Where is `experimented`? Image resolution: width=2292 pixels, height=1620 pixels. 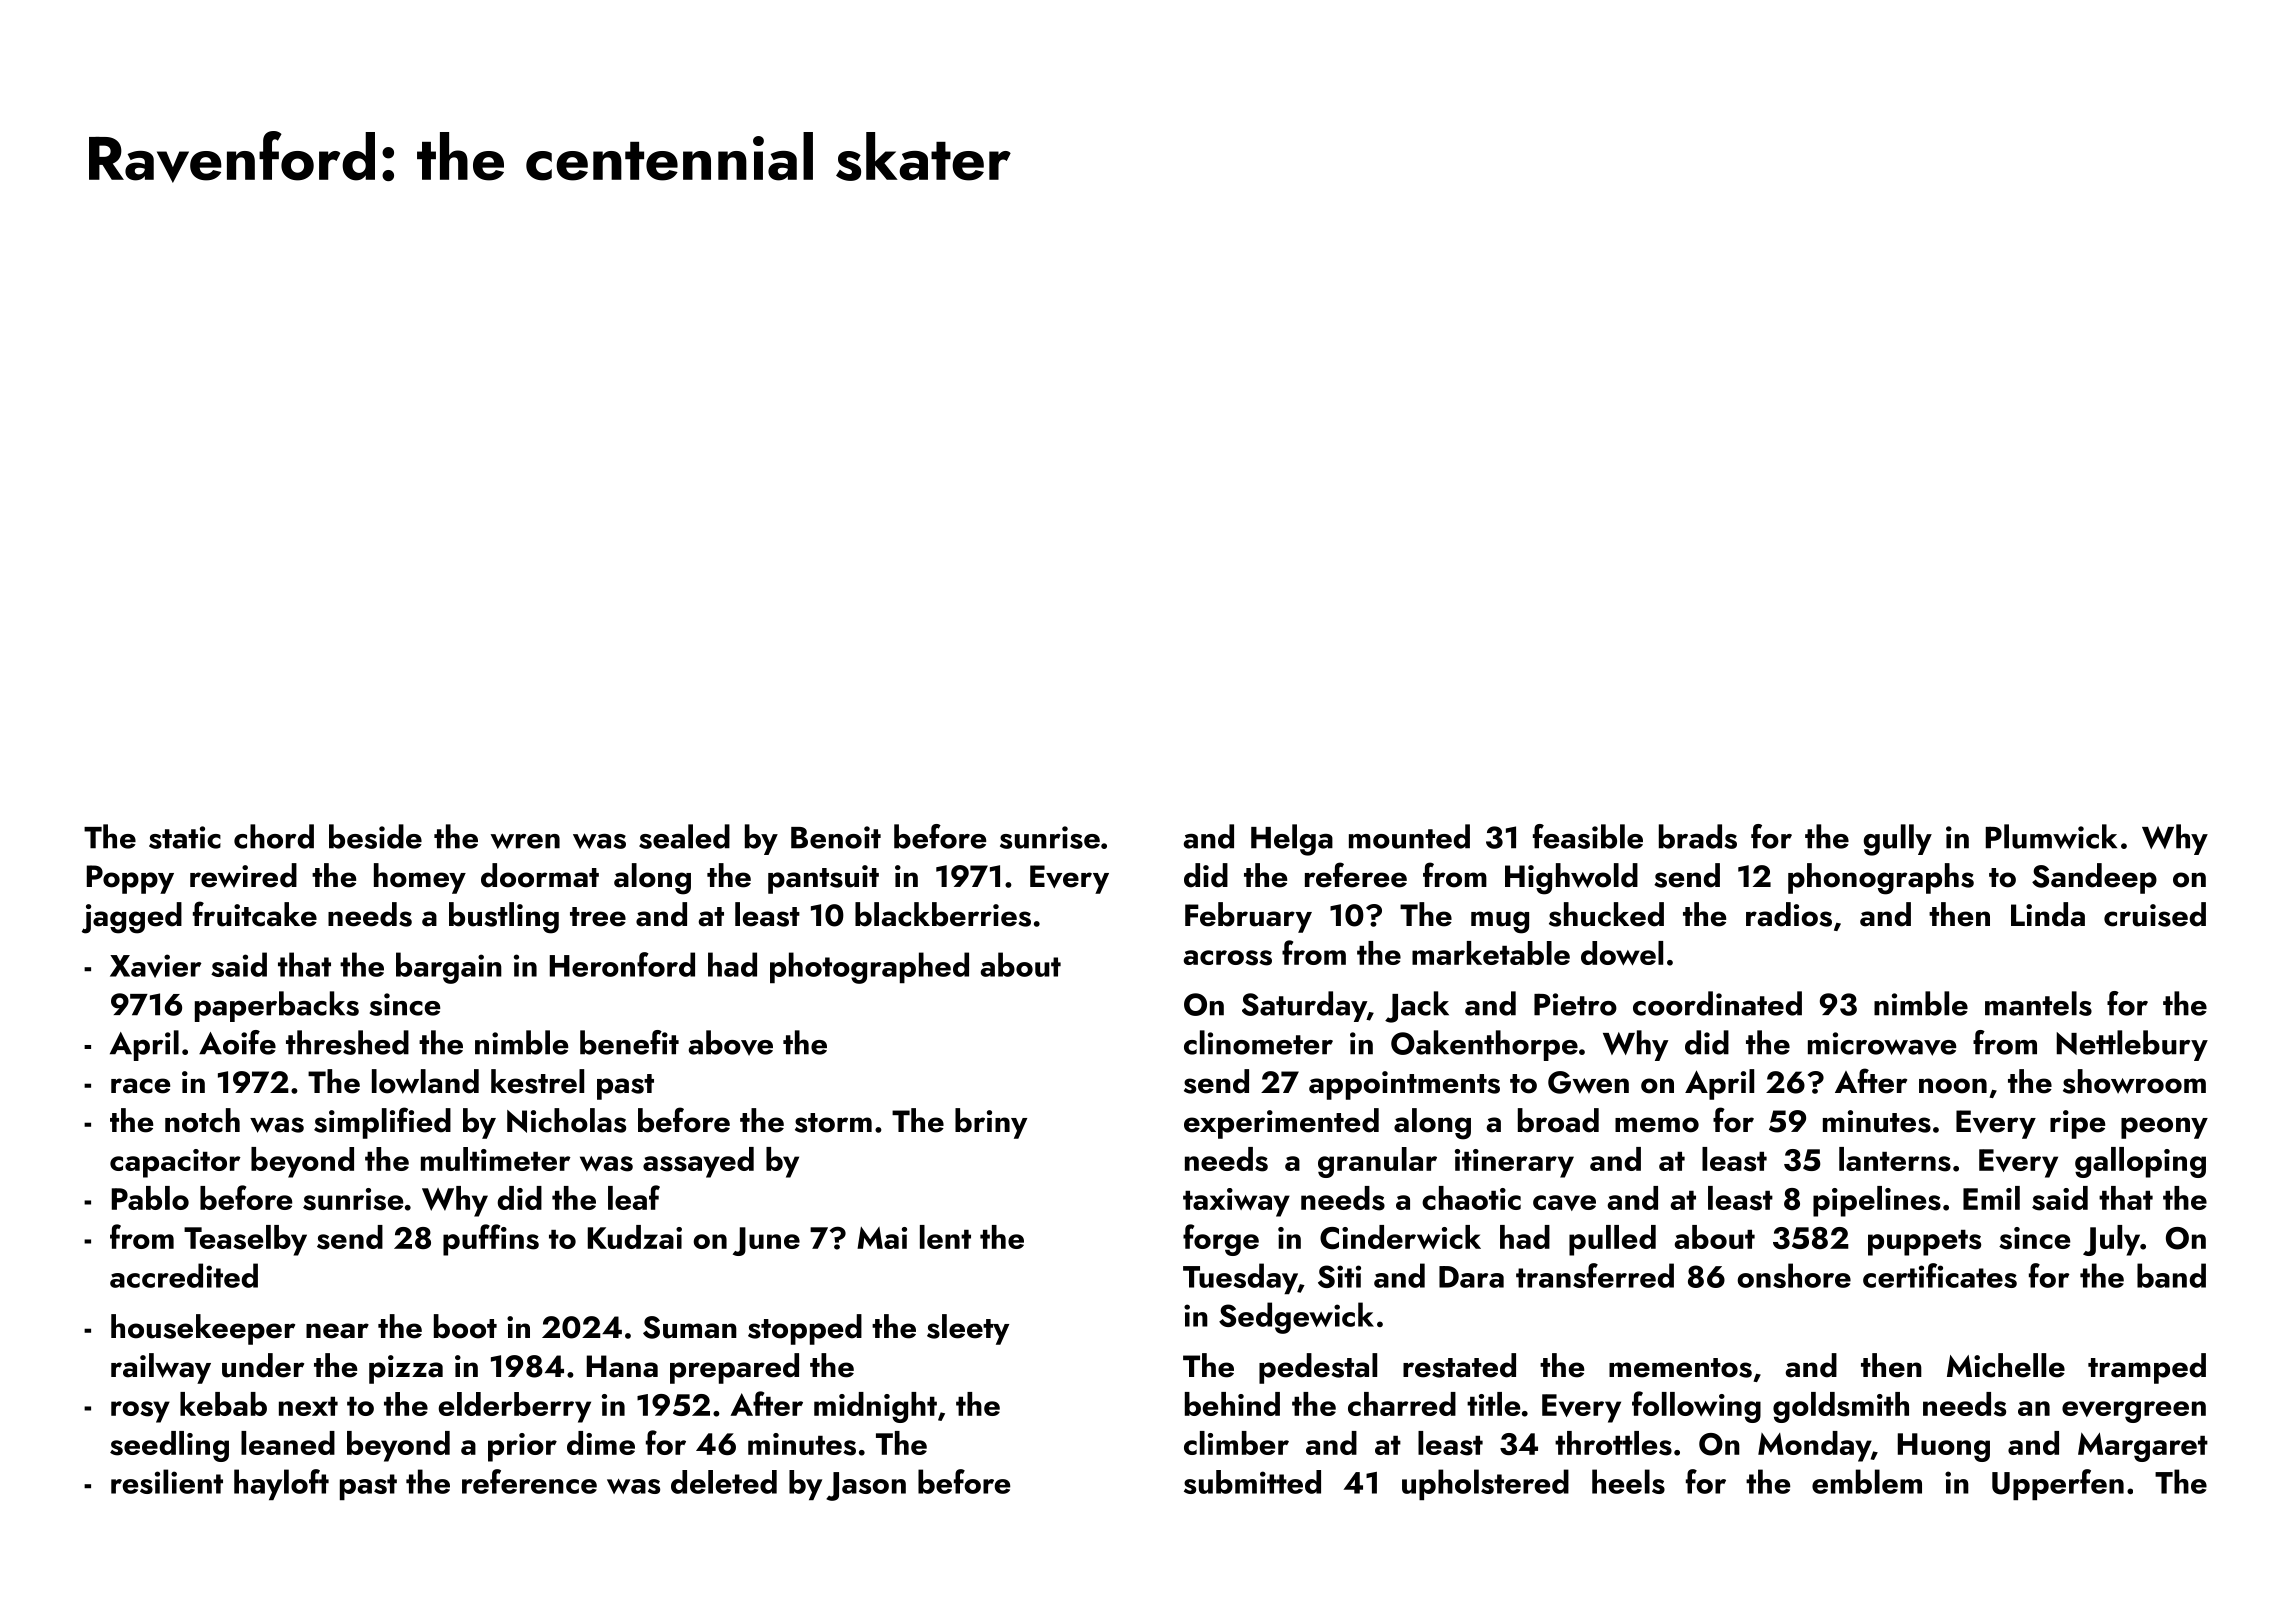 experimented is located at coordinates (1281, 1123).
